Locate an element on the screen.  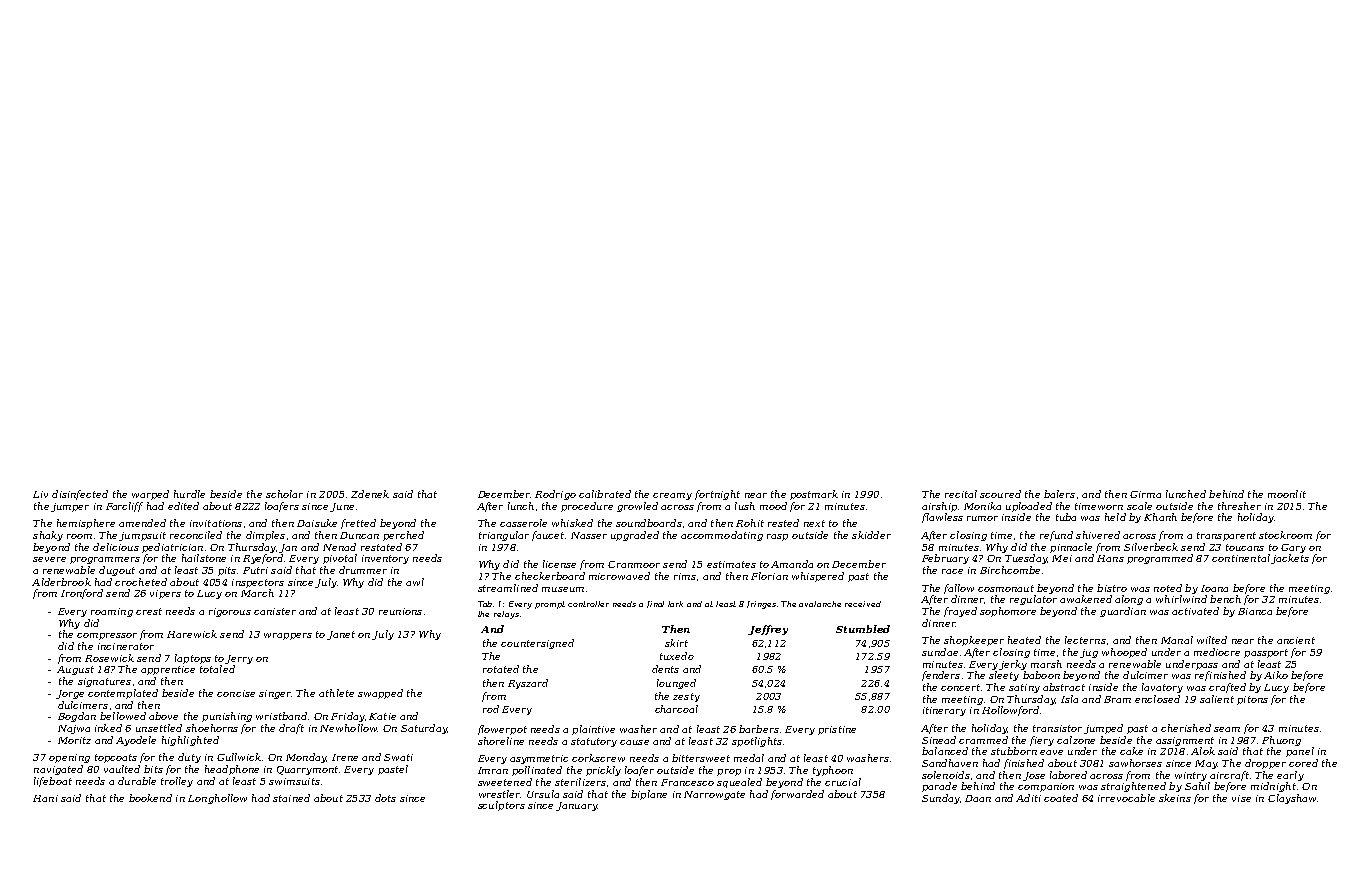
highlighted is located at coordinates (190, 741).
